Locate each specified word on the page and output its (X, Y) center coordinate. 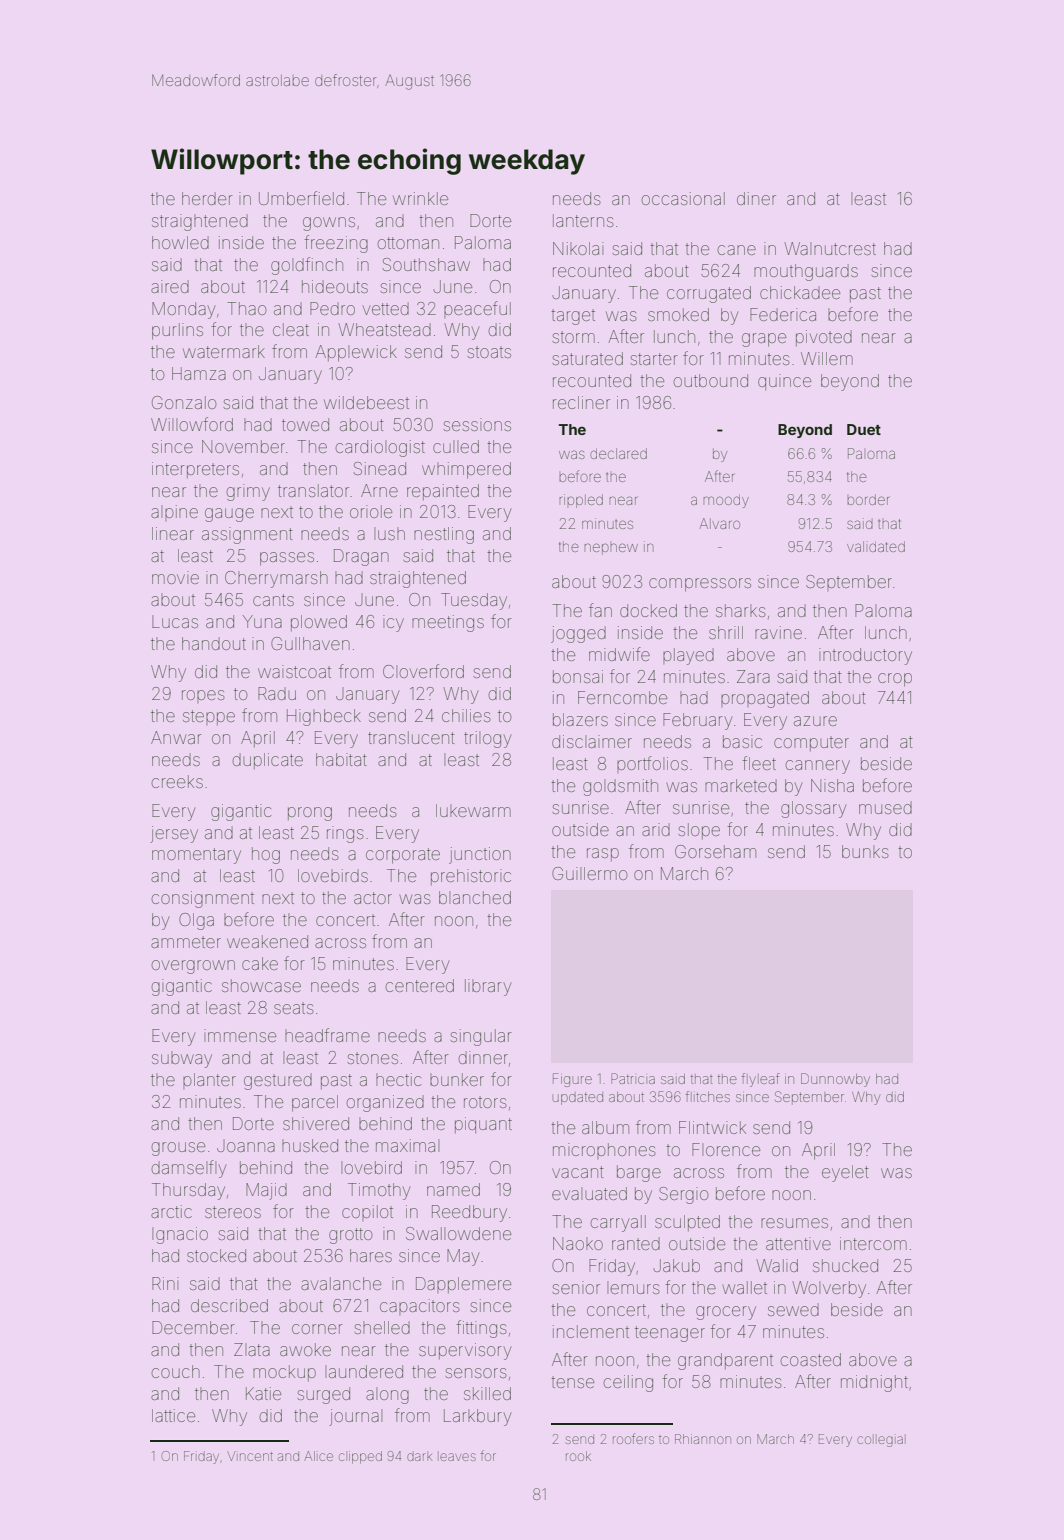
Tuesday (474, 601)
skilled (487, 1393)
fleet (759, 763)
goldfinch (307, 266)
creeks (177, 781)
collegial (880, 1441)
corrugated (709, 294)
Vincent (250, 1456)
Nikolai (578, 248)
